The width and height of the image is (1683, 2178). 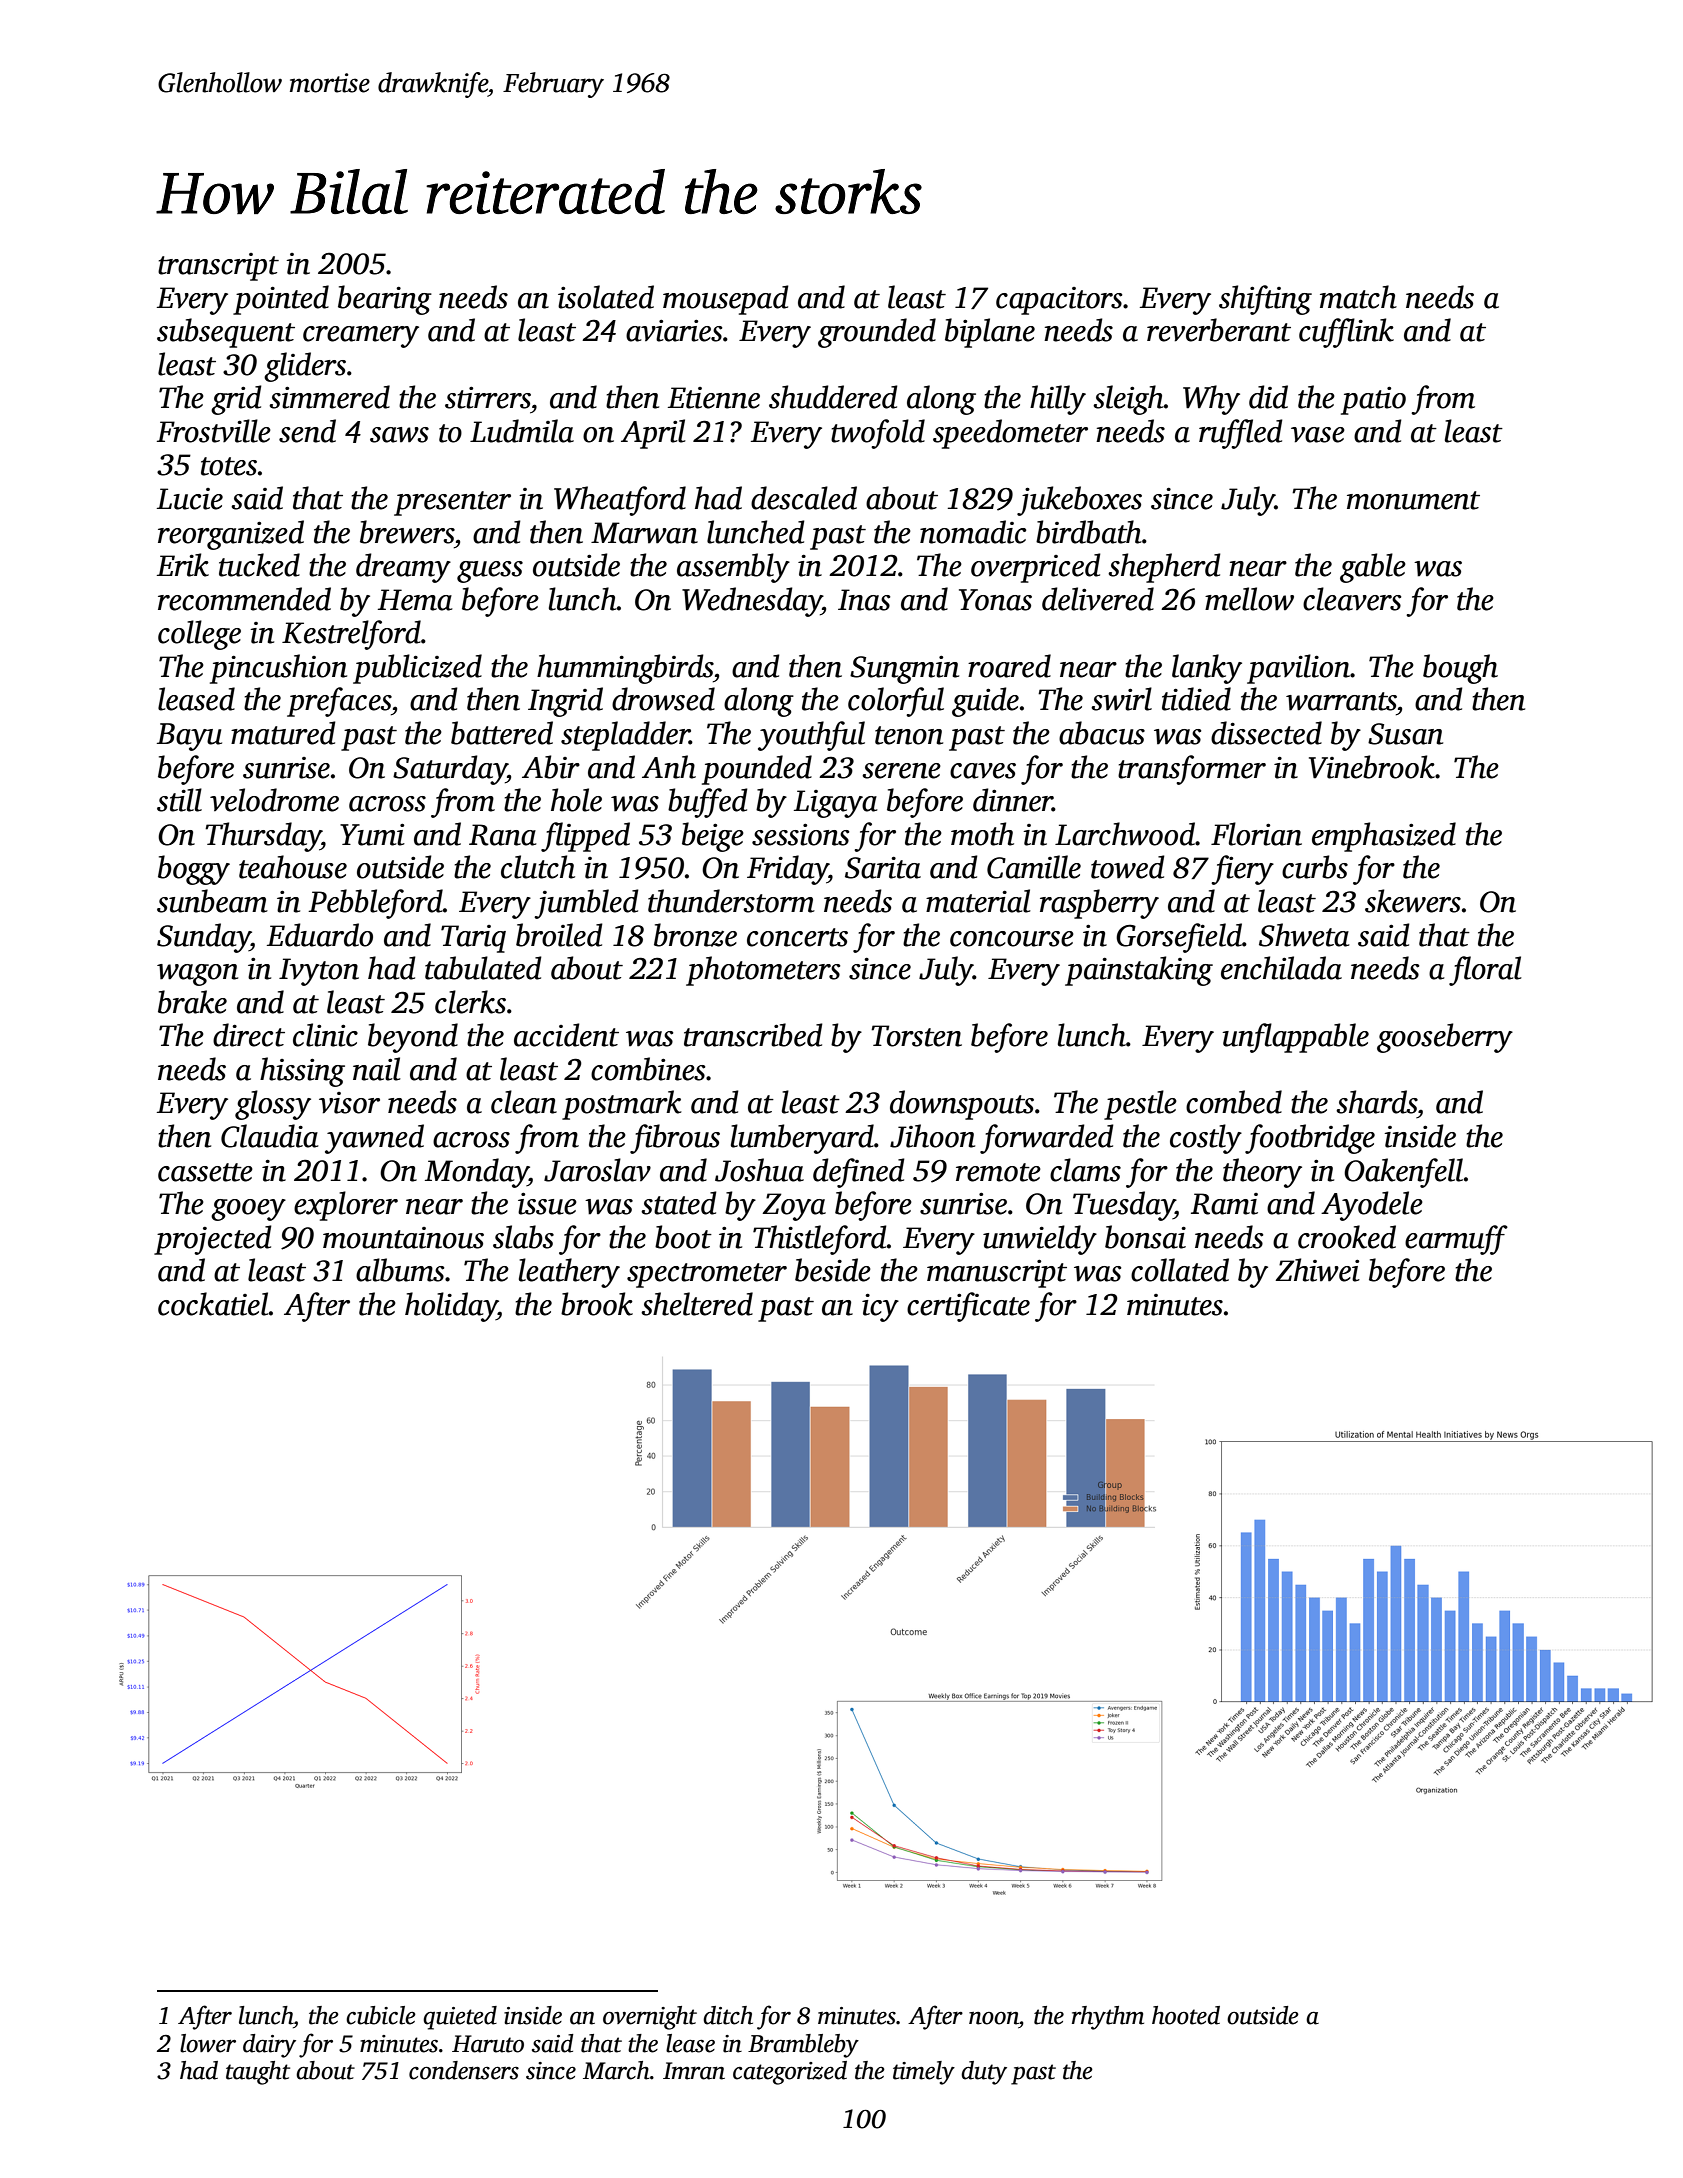 What do you see at coordinates (803, 2046) in the image?
I see `Brambleby` at bounding box center [803, 2046].
